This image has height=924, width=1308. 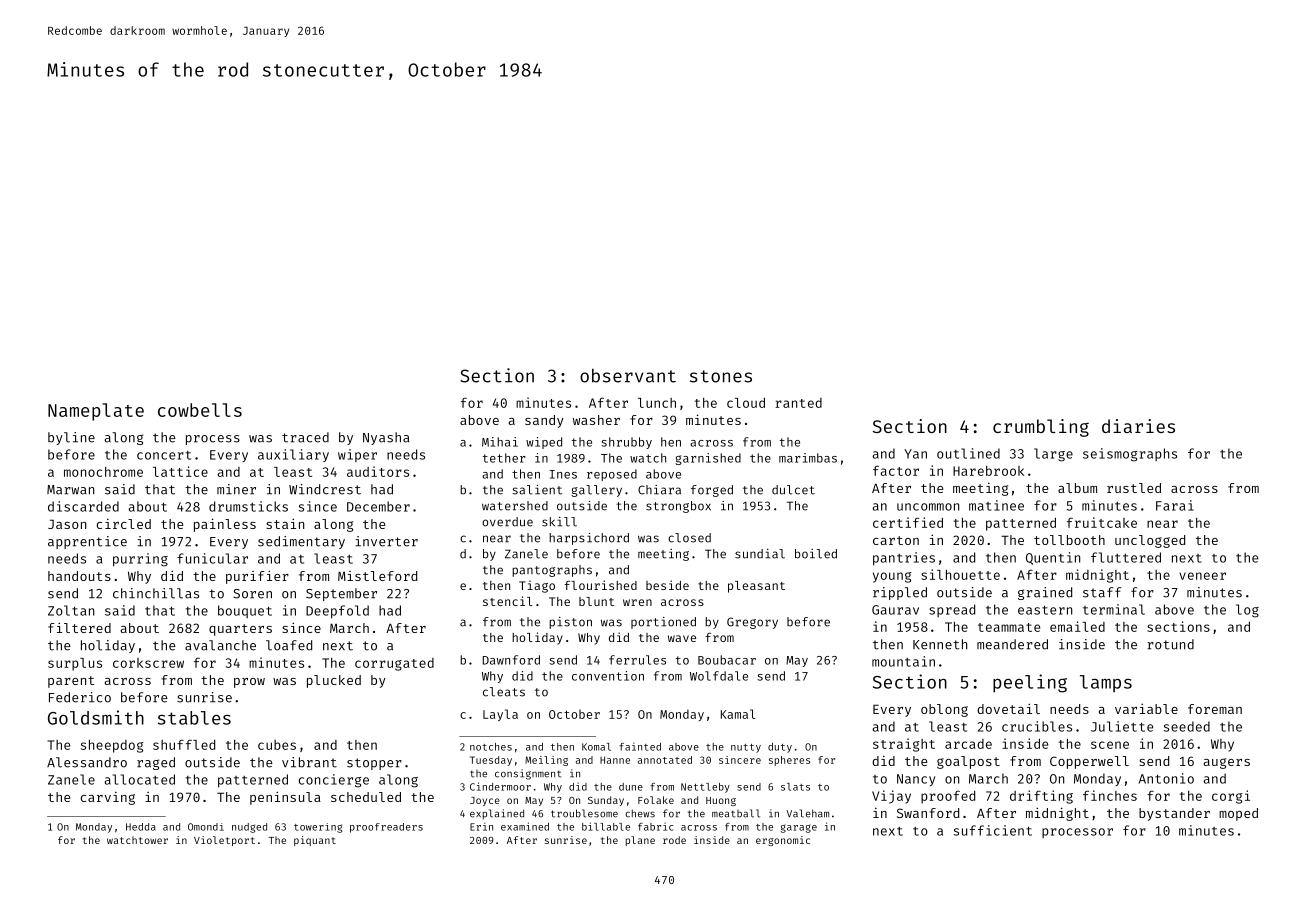 What do you see at coordinates (394, 664) in the image?
I see `corrugated` at bounding box center [394, 664].
